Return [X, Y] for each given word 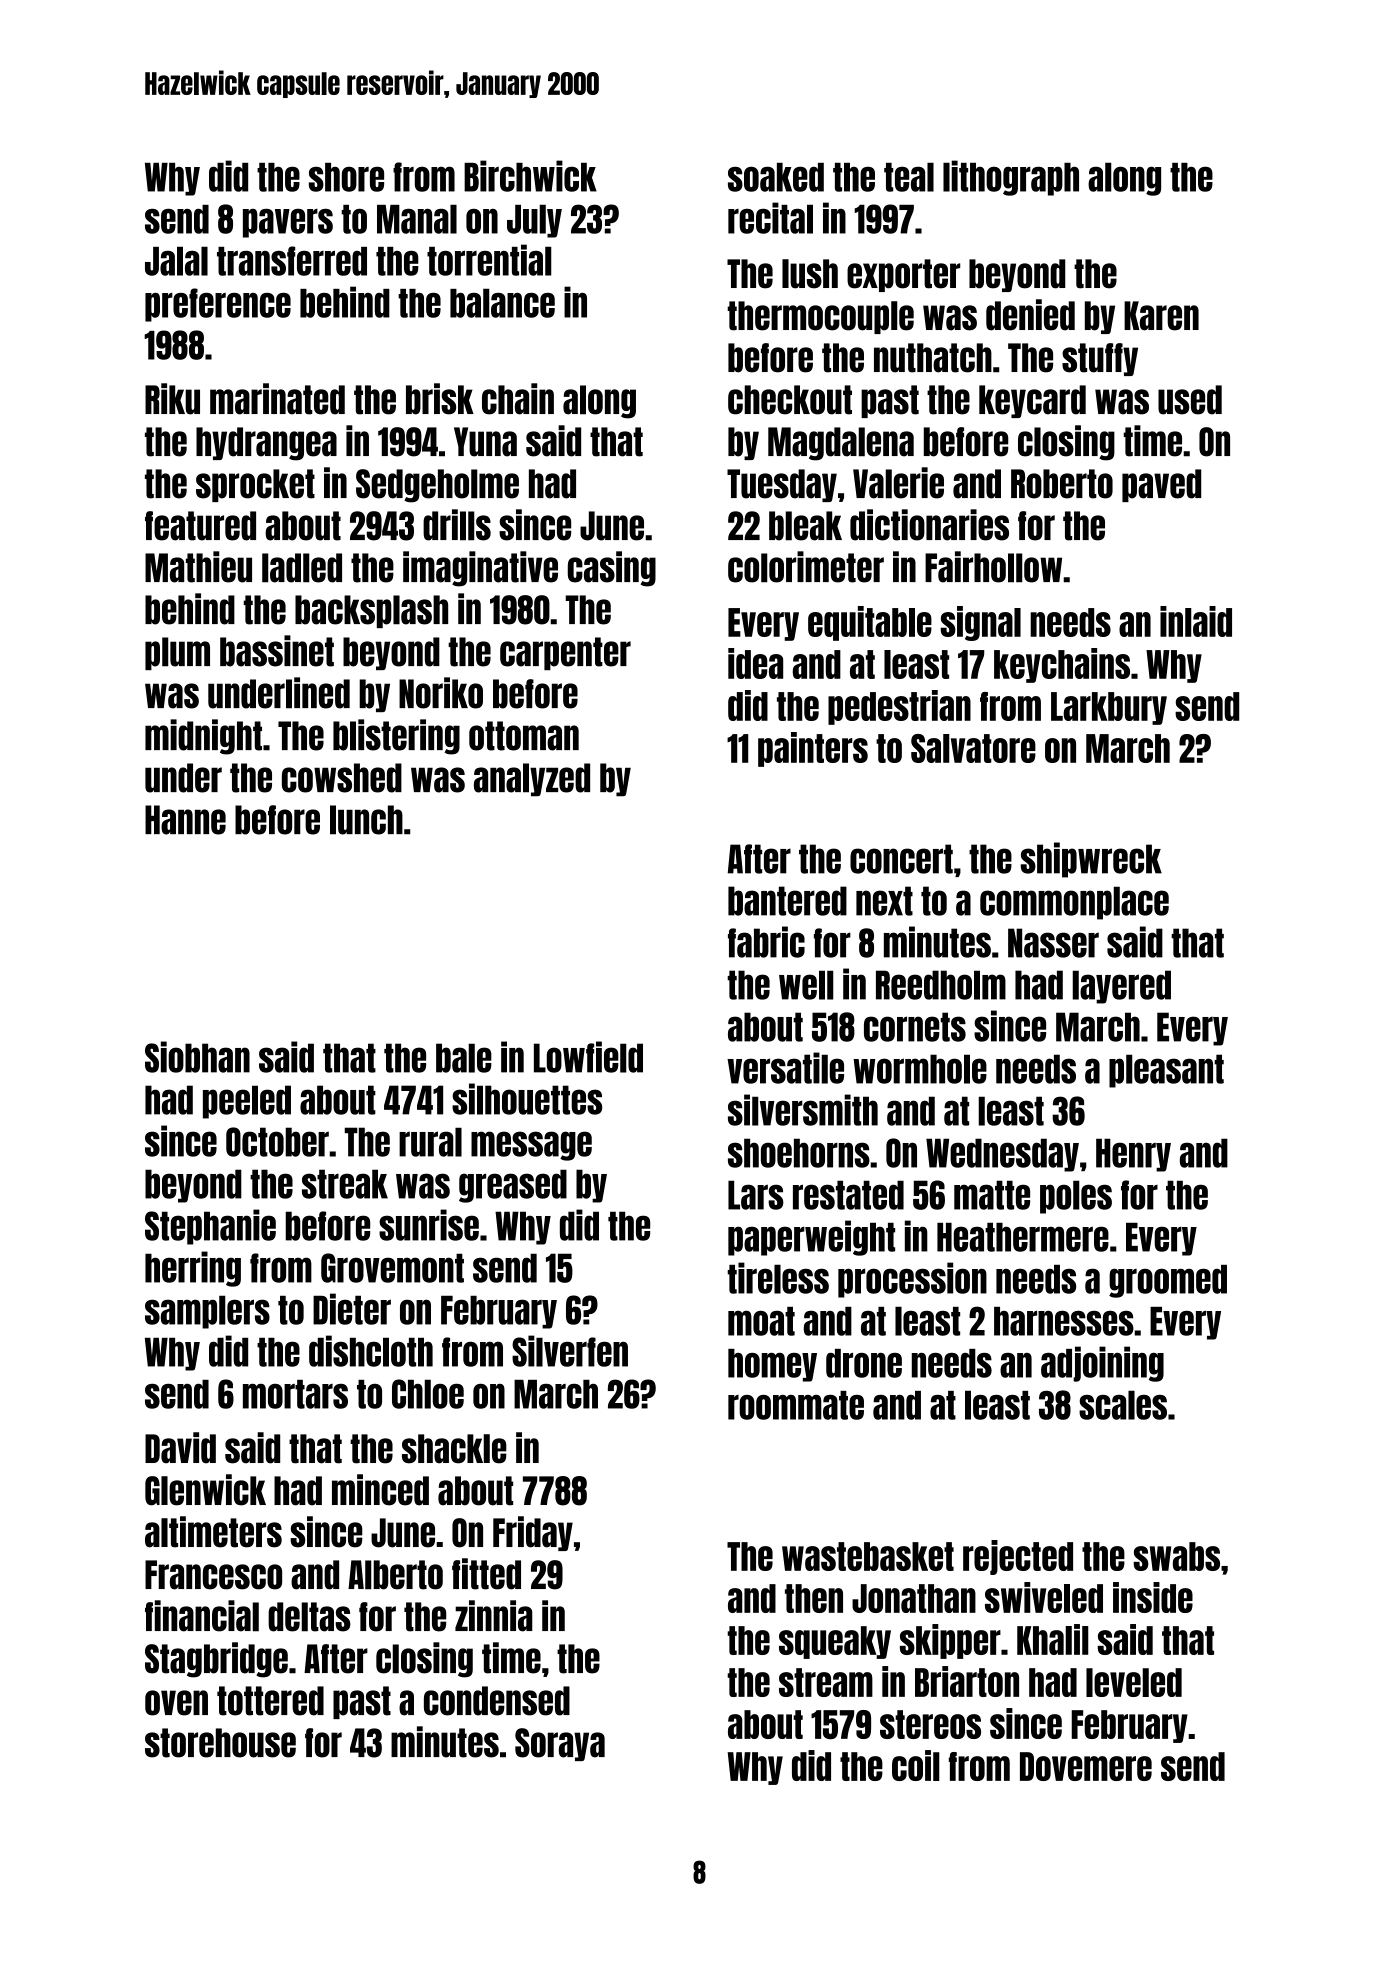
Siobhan [197, 1057]
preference [218, 305]
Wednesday [1002, 1155]
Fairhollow [993, 567]
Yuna [485, 442]
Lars [756, 1195]
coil [916, 1765]
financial [202, 1616]
